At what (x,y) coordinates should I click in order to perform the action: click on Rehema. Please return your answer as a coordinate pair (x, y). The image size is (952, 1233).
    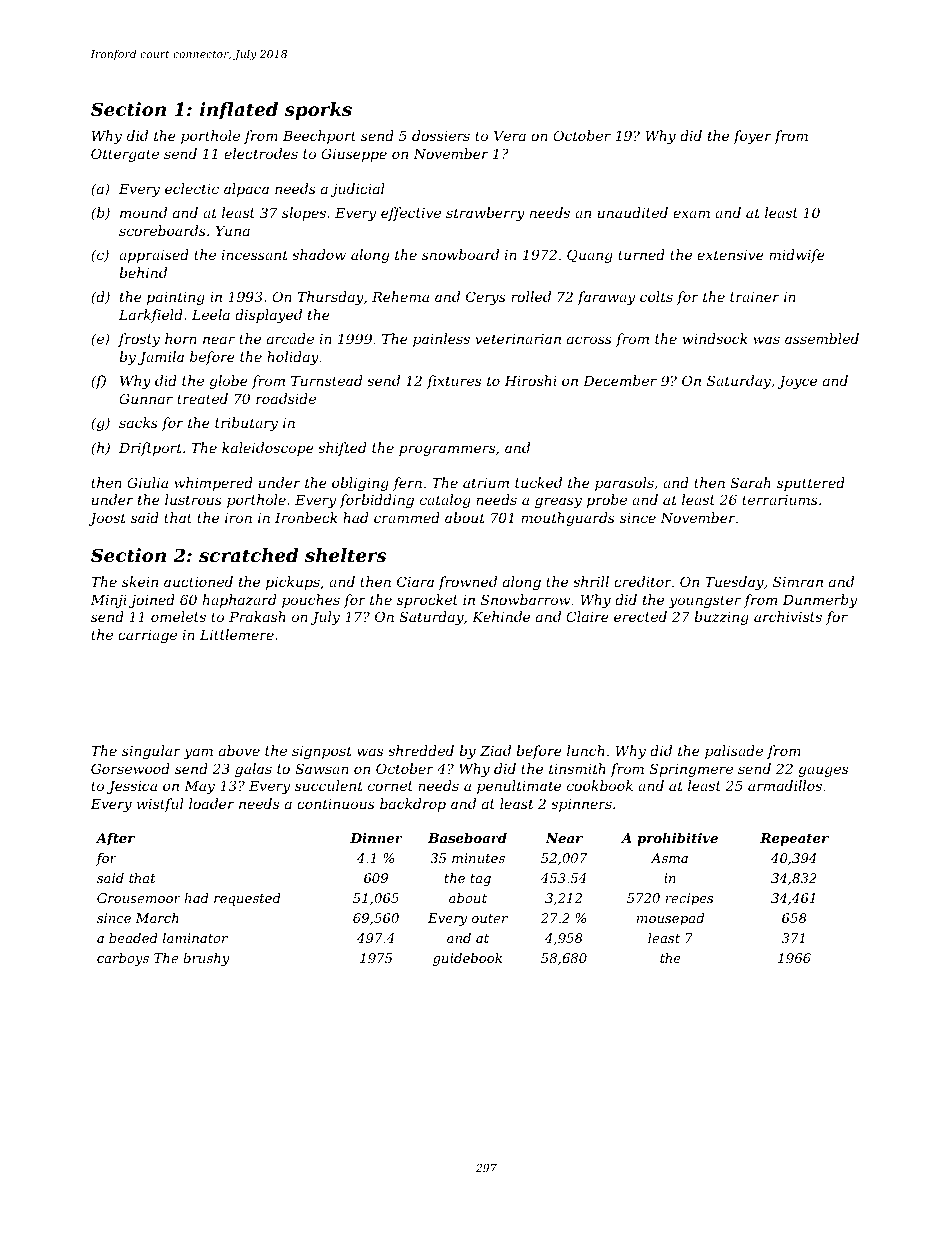
    Looking at the image, I should click on (400, 296).
